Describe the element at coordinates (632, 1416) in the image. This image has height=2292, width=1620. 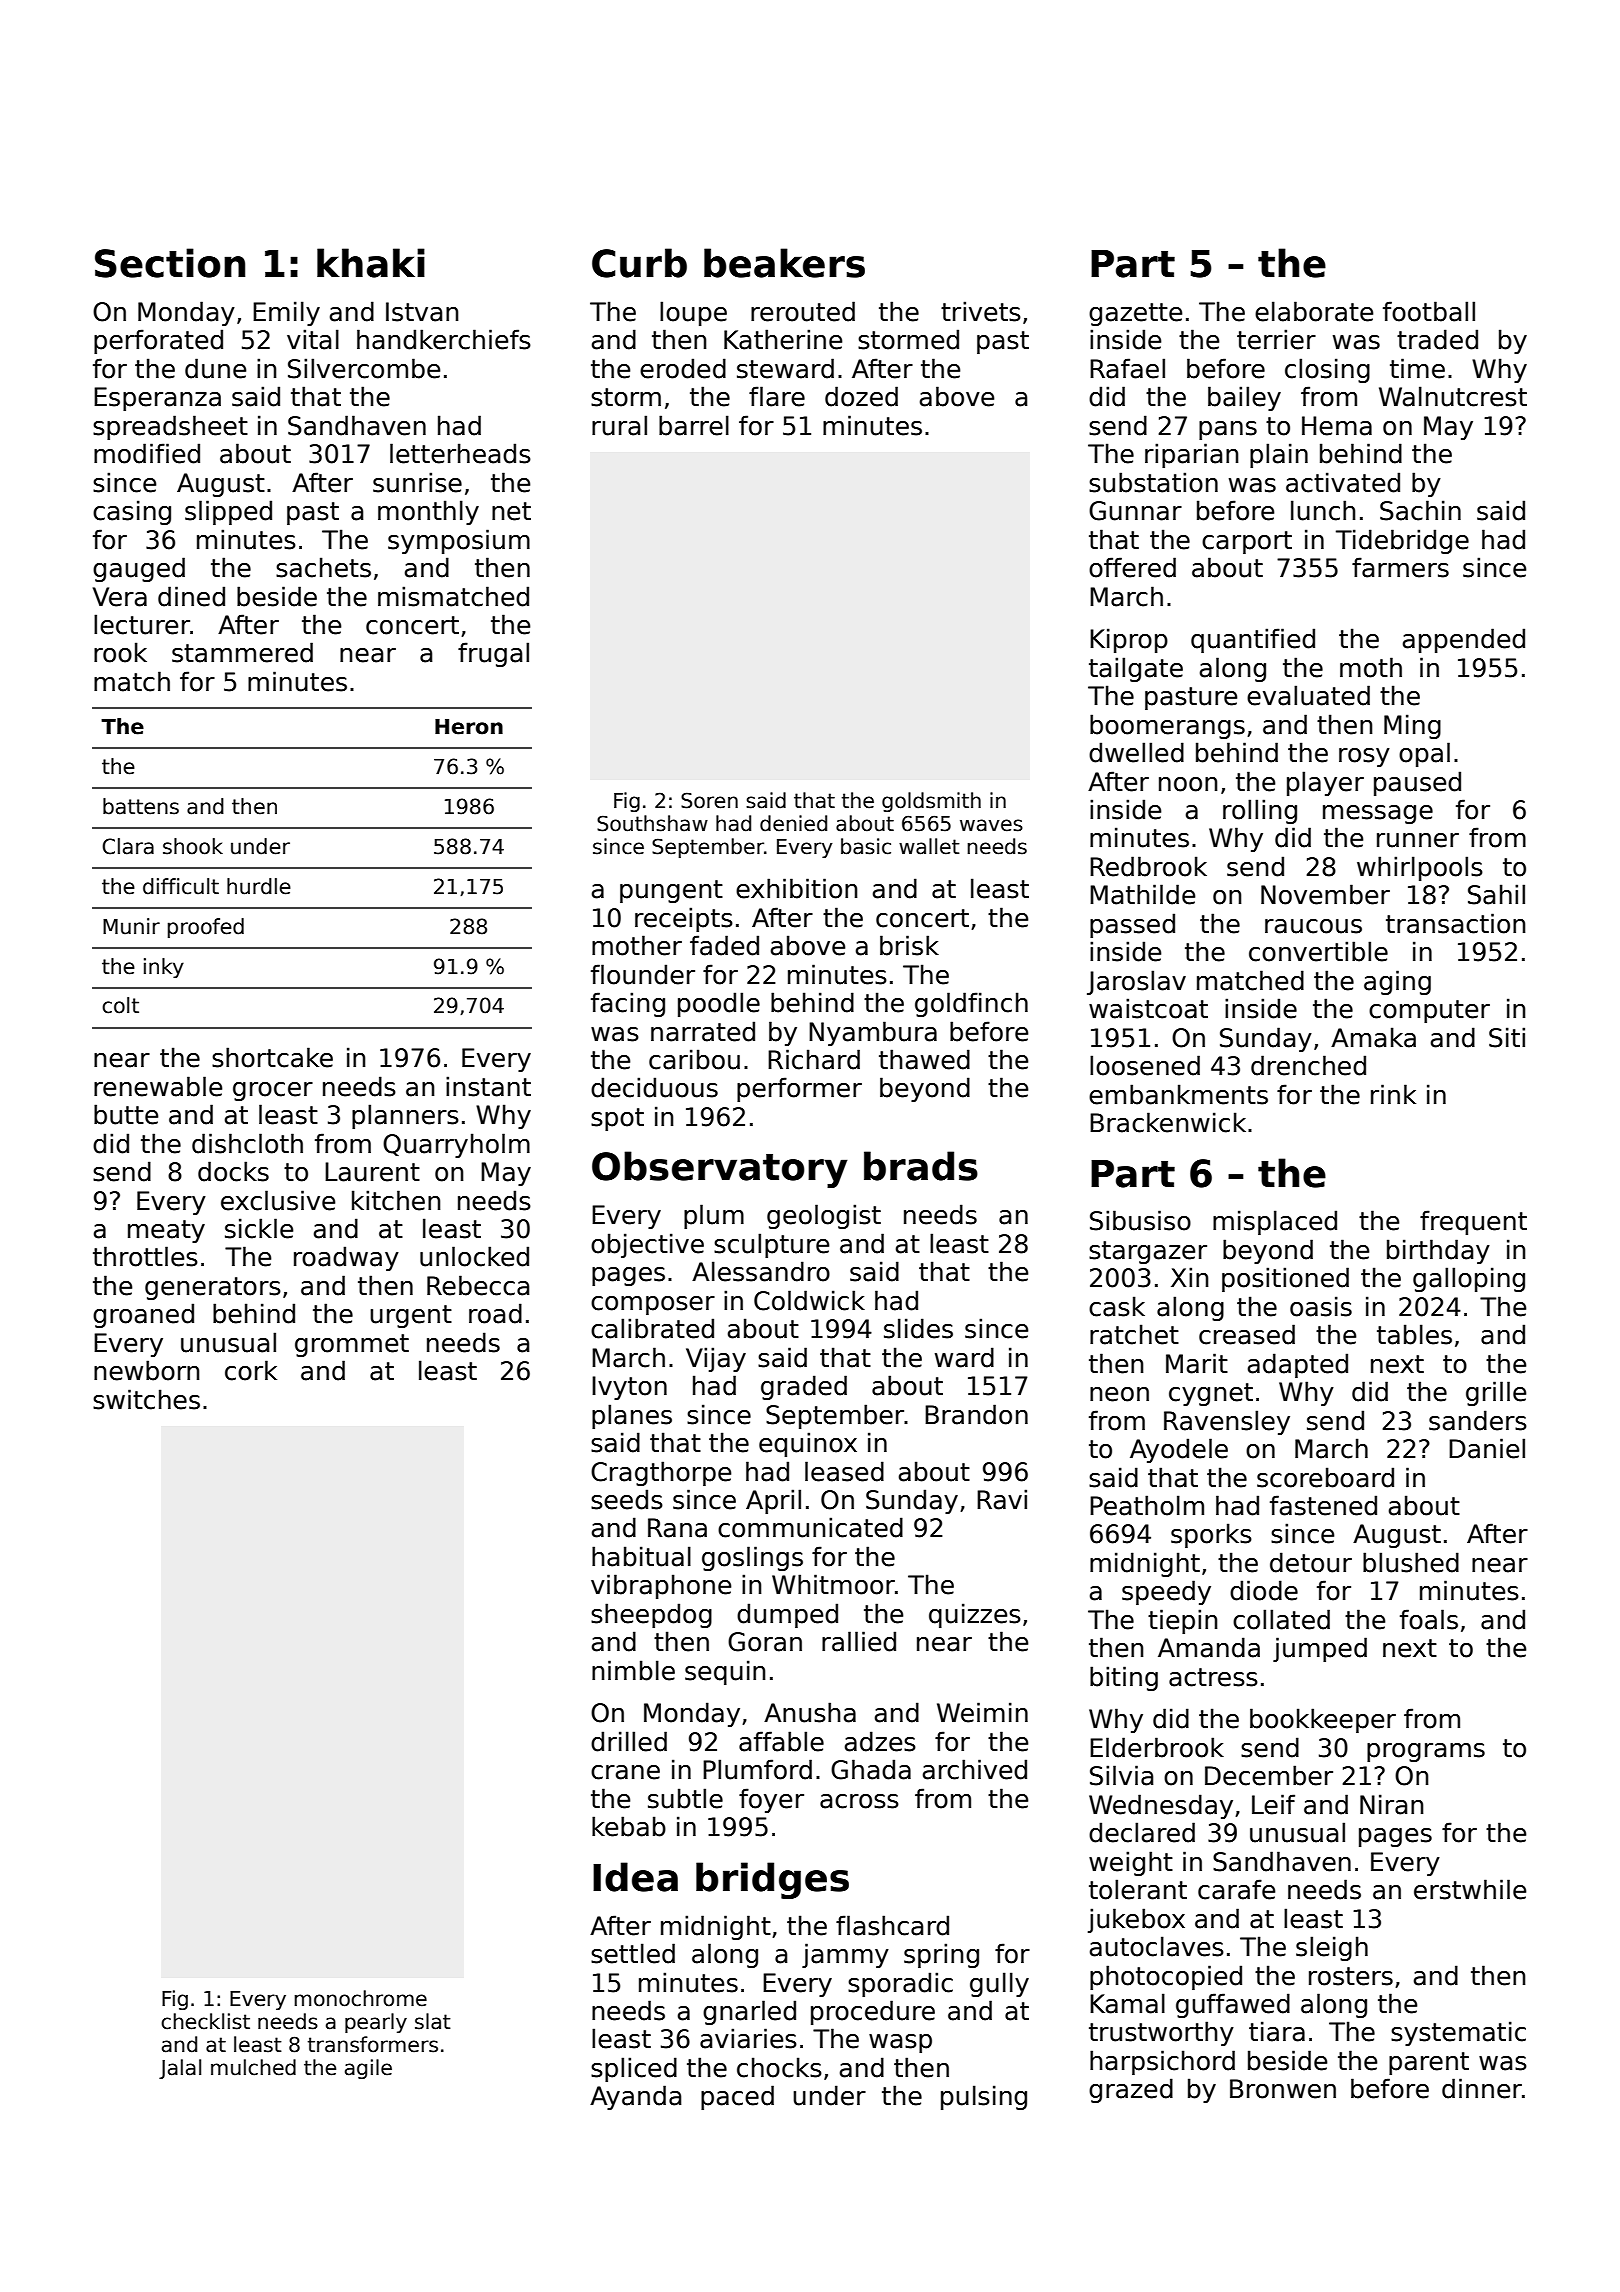
I see `planes` at that location.
